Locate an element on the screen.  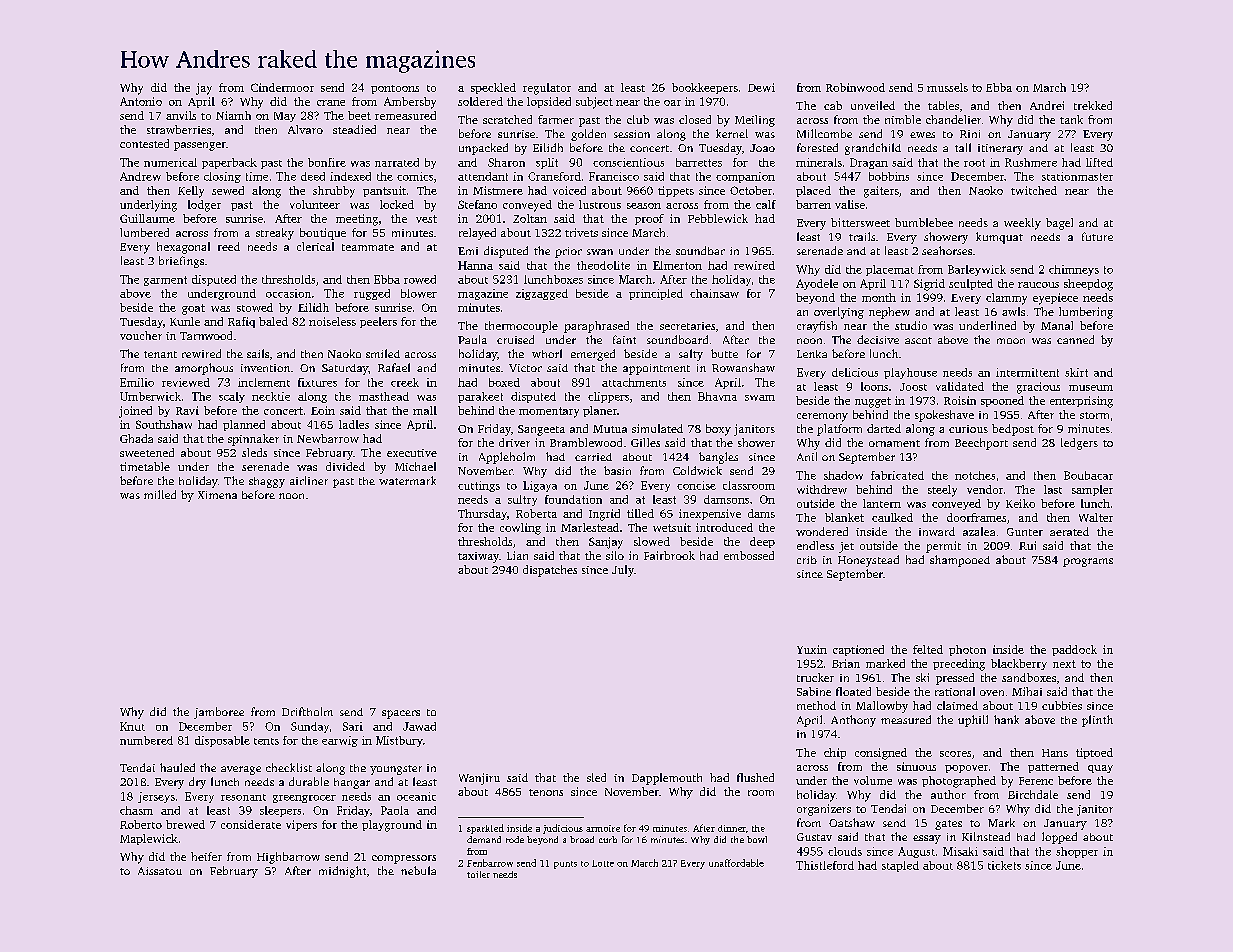
Aissatou is located at coordinates (160, 871).
